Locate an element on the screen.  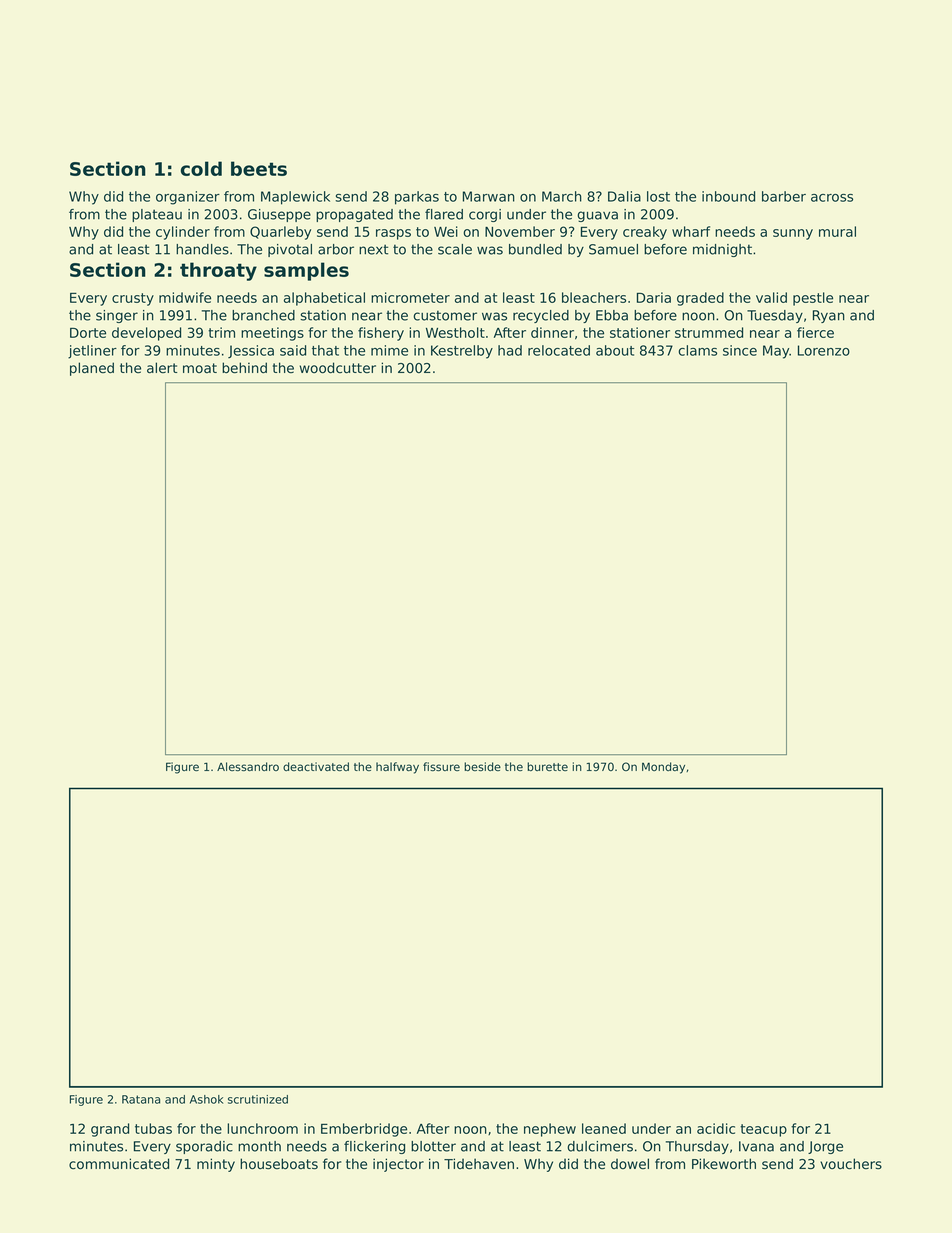
planed is located at coordinates (92, 369).
